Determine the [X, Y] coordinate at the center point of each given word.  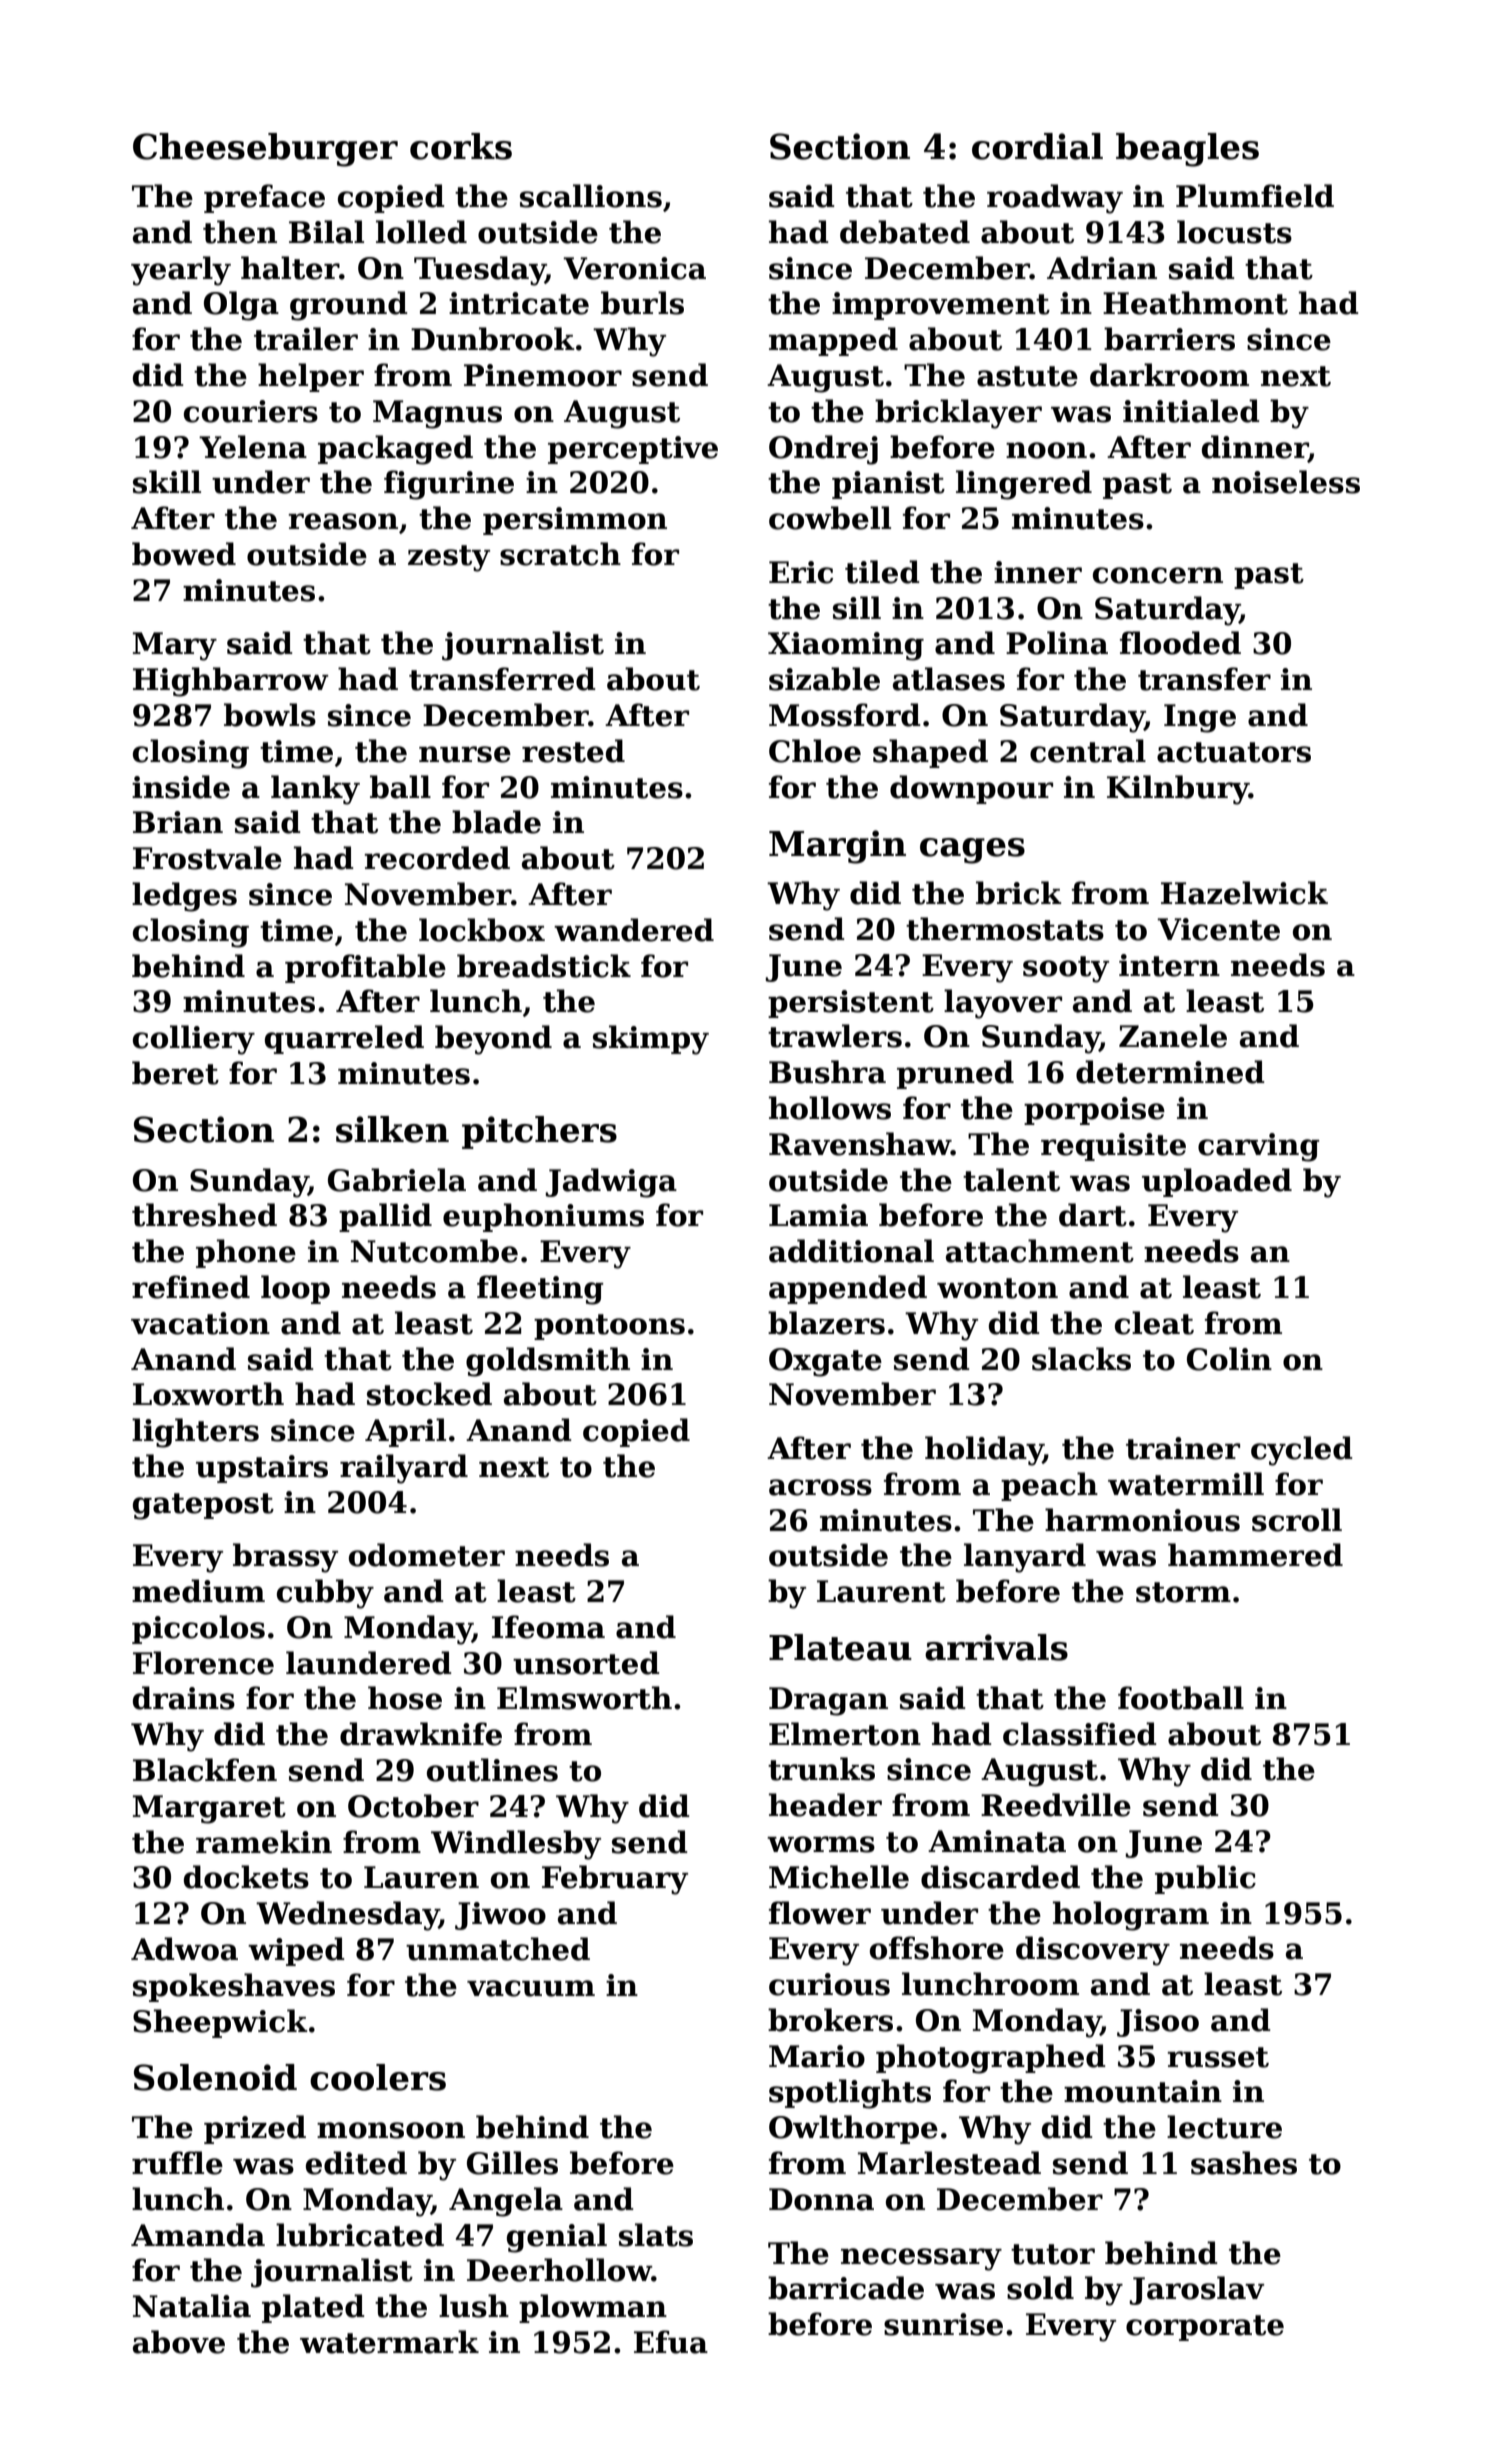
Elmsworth [584, 1698]
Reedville [1056, 1805]
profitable [365, 968]
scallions [591, 196]
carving [1259, 1147]
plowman [593, 2308]
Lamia [818, 1215]
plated [313, 2308]
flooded [1180, 643]
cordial [1037, 146]
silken [392, 1129]
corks [461, 146]
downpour [971, 789]
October [413, 1806]
